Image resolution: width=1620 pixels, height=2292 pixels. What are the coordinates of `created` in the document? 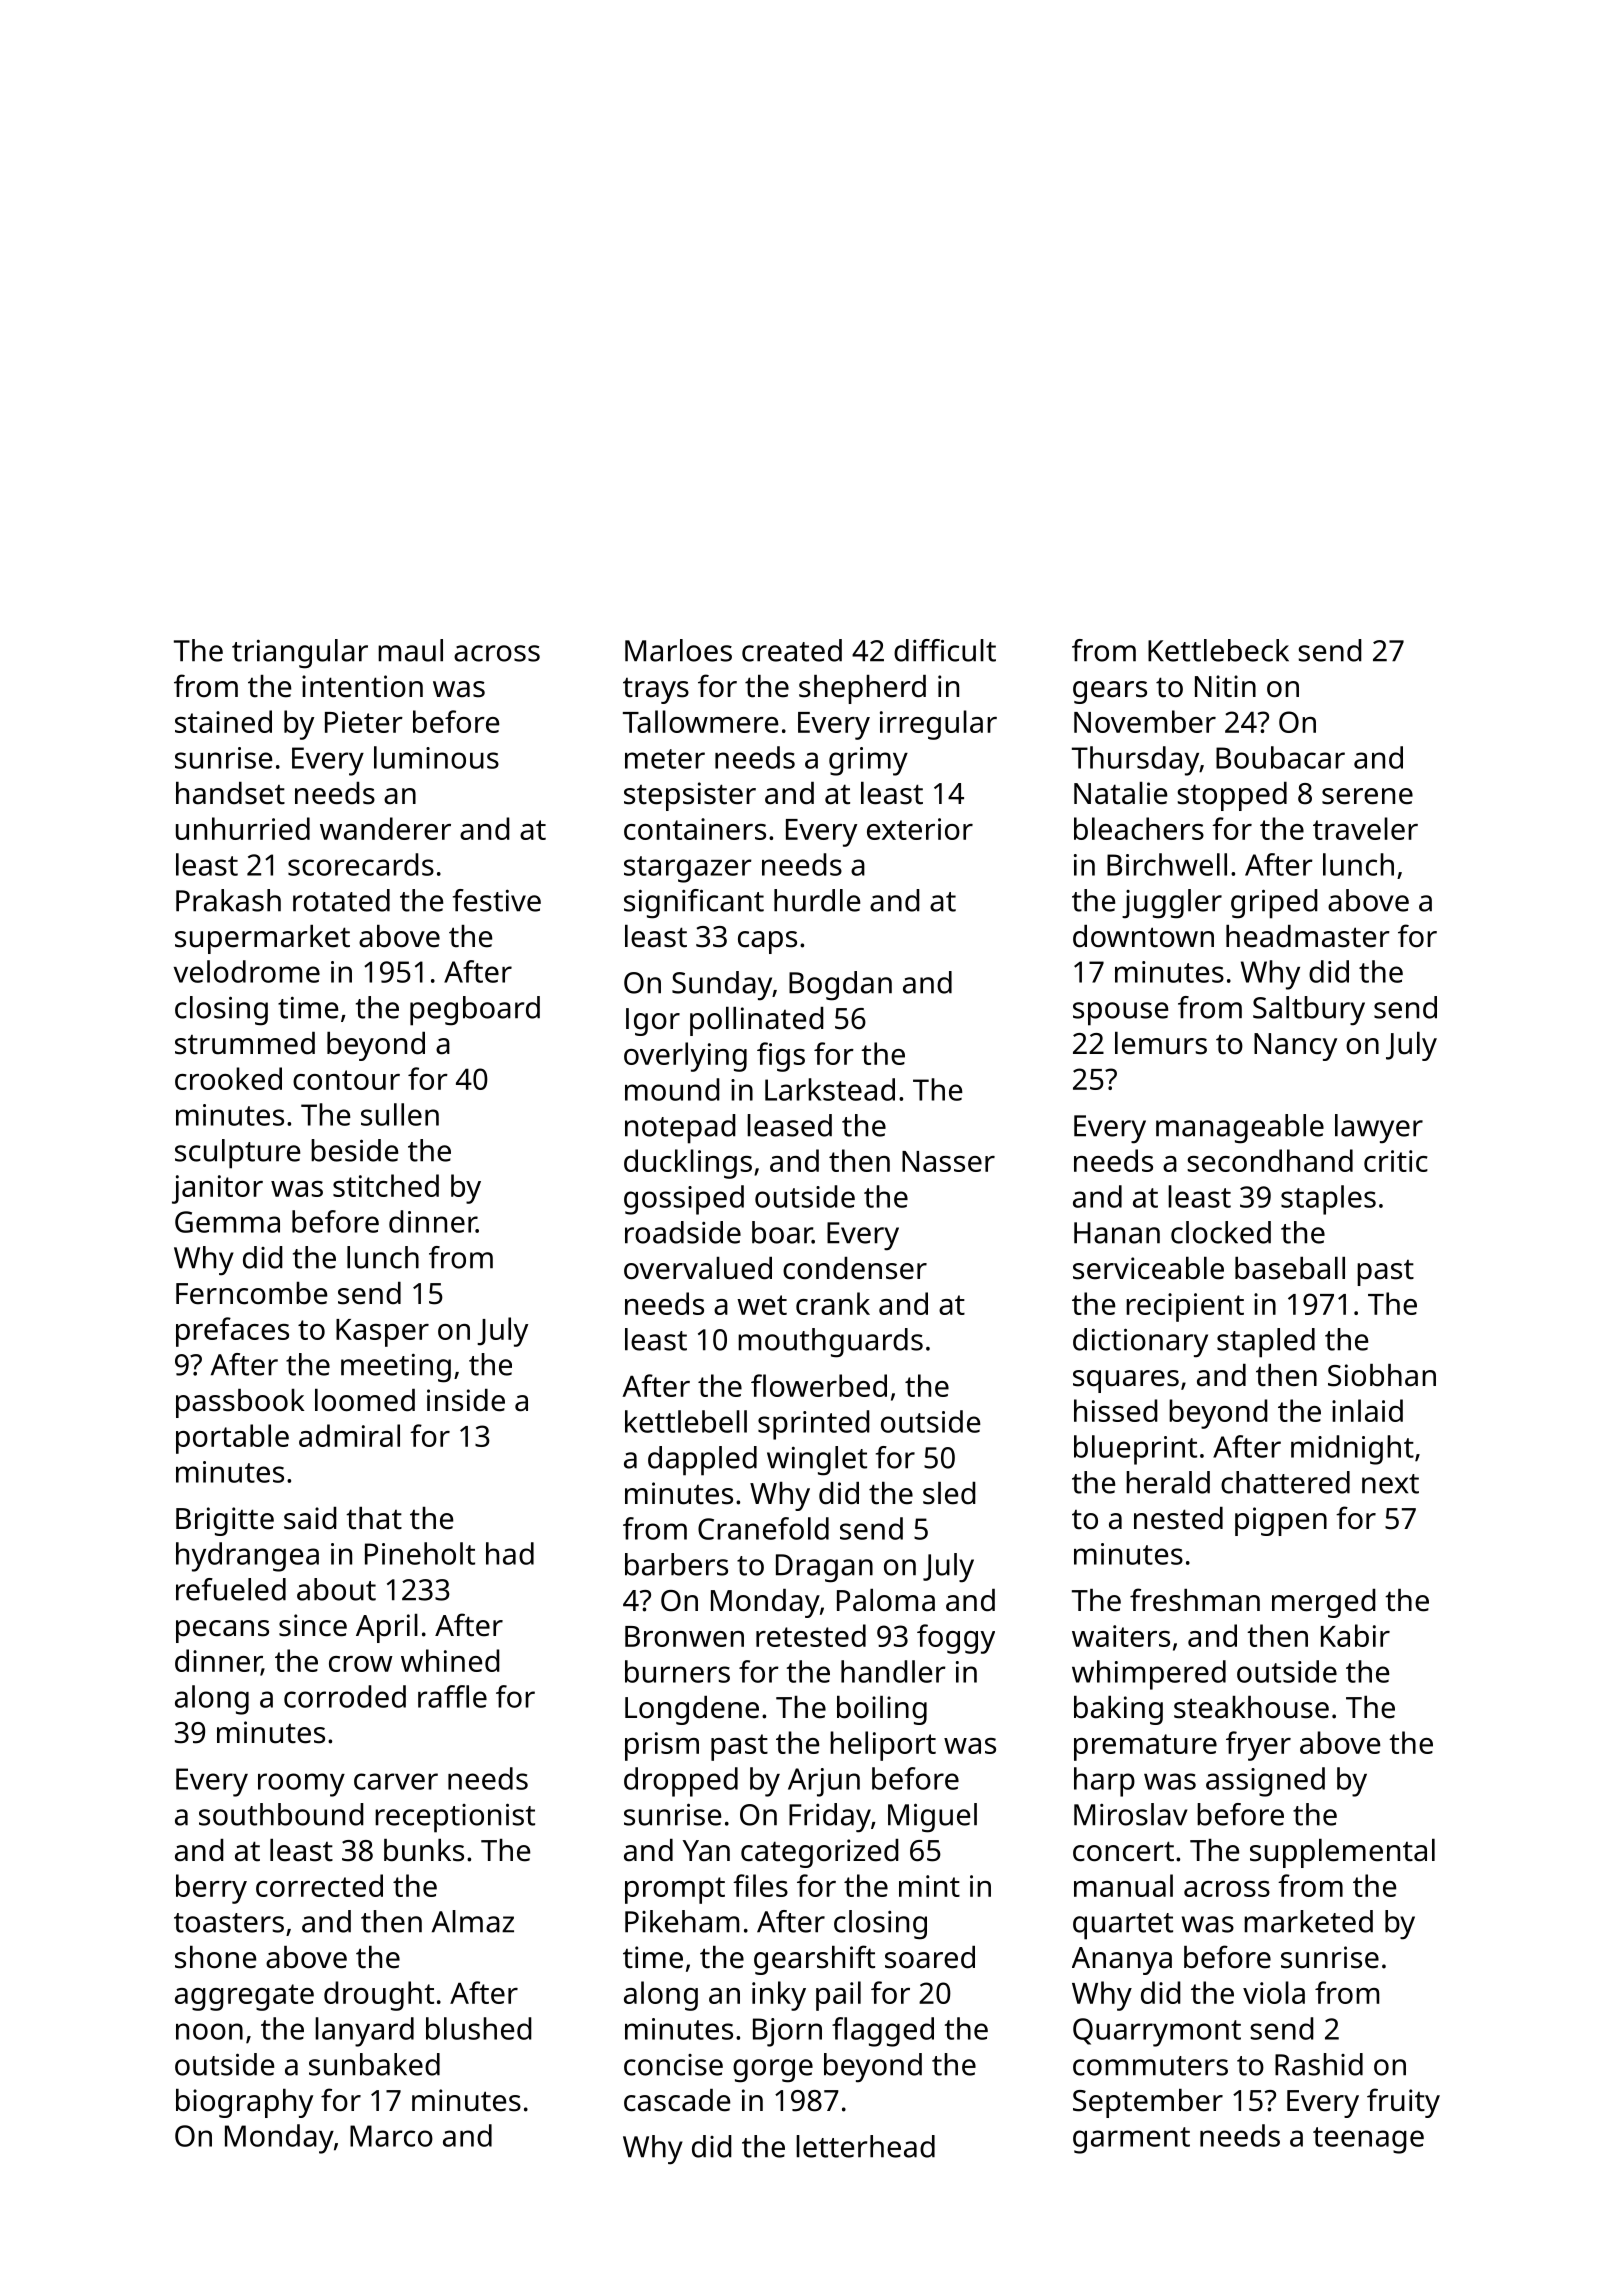 It's located at (792, 650).
